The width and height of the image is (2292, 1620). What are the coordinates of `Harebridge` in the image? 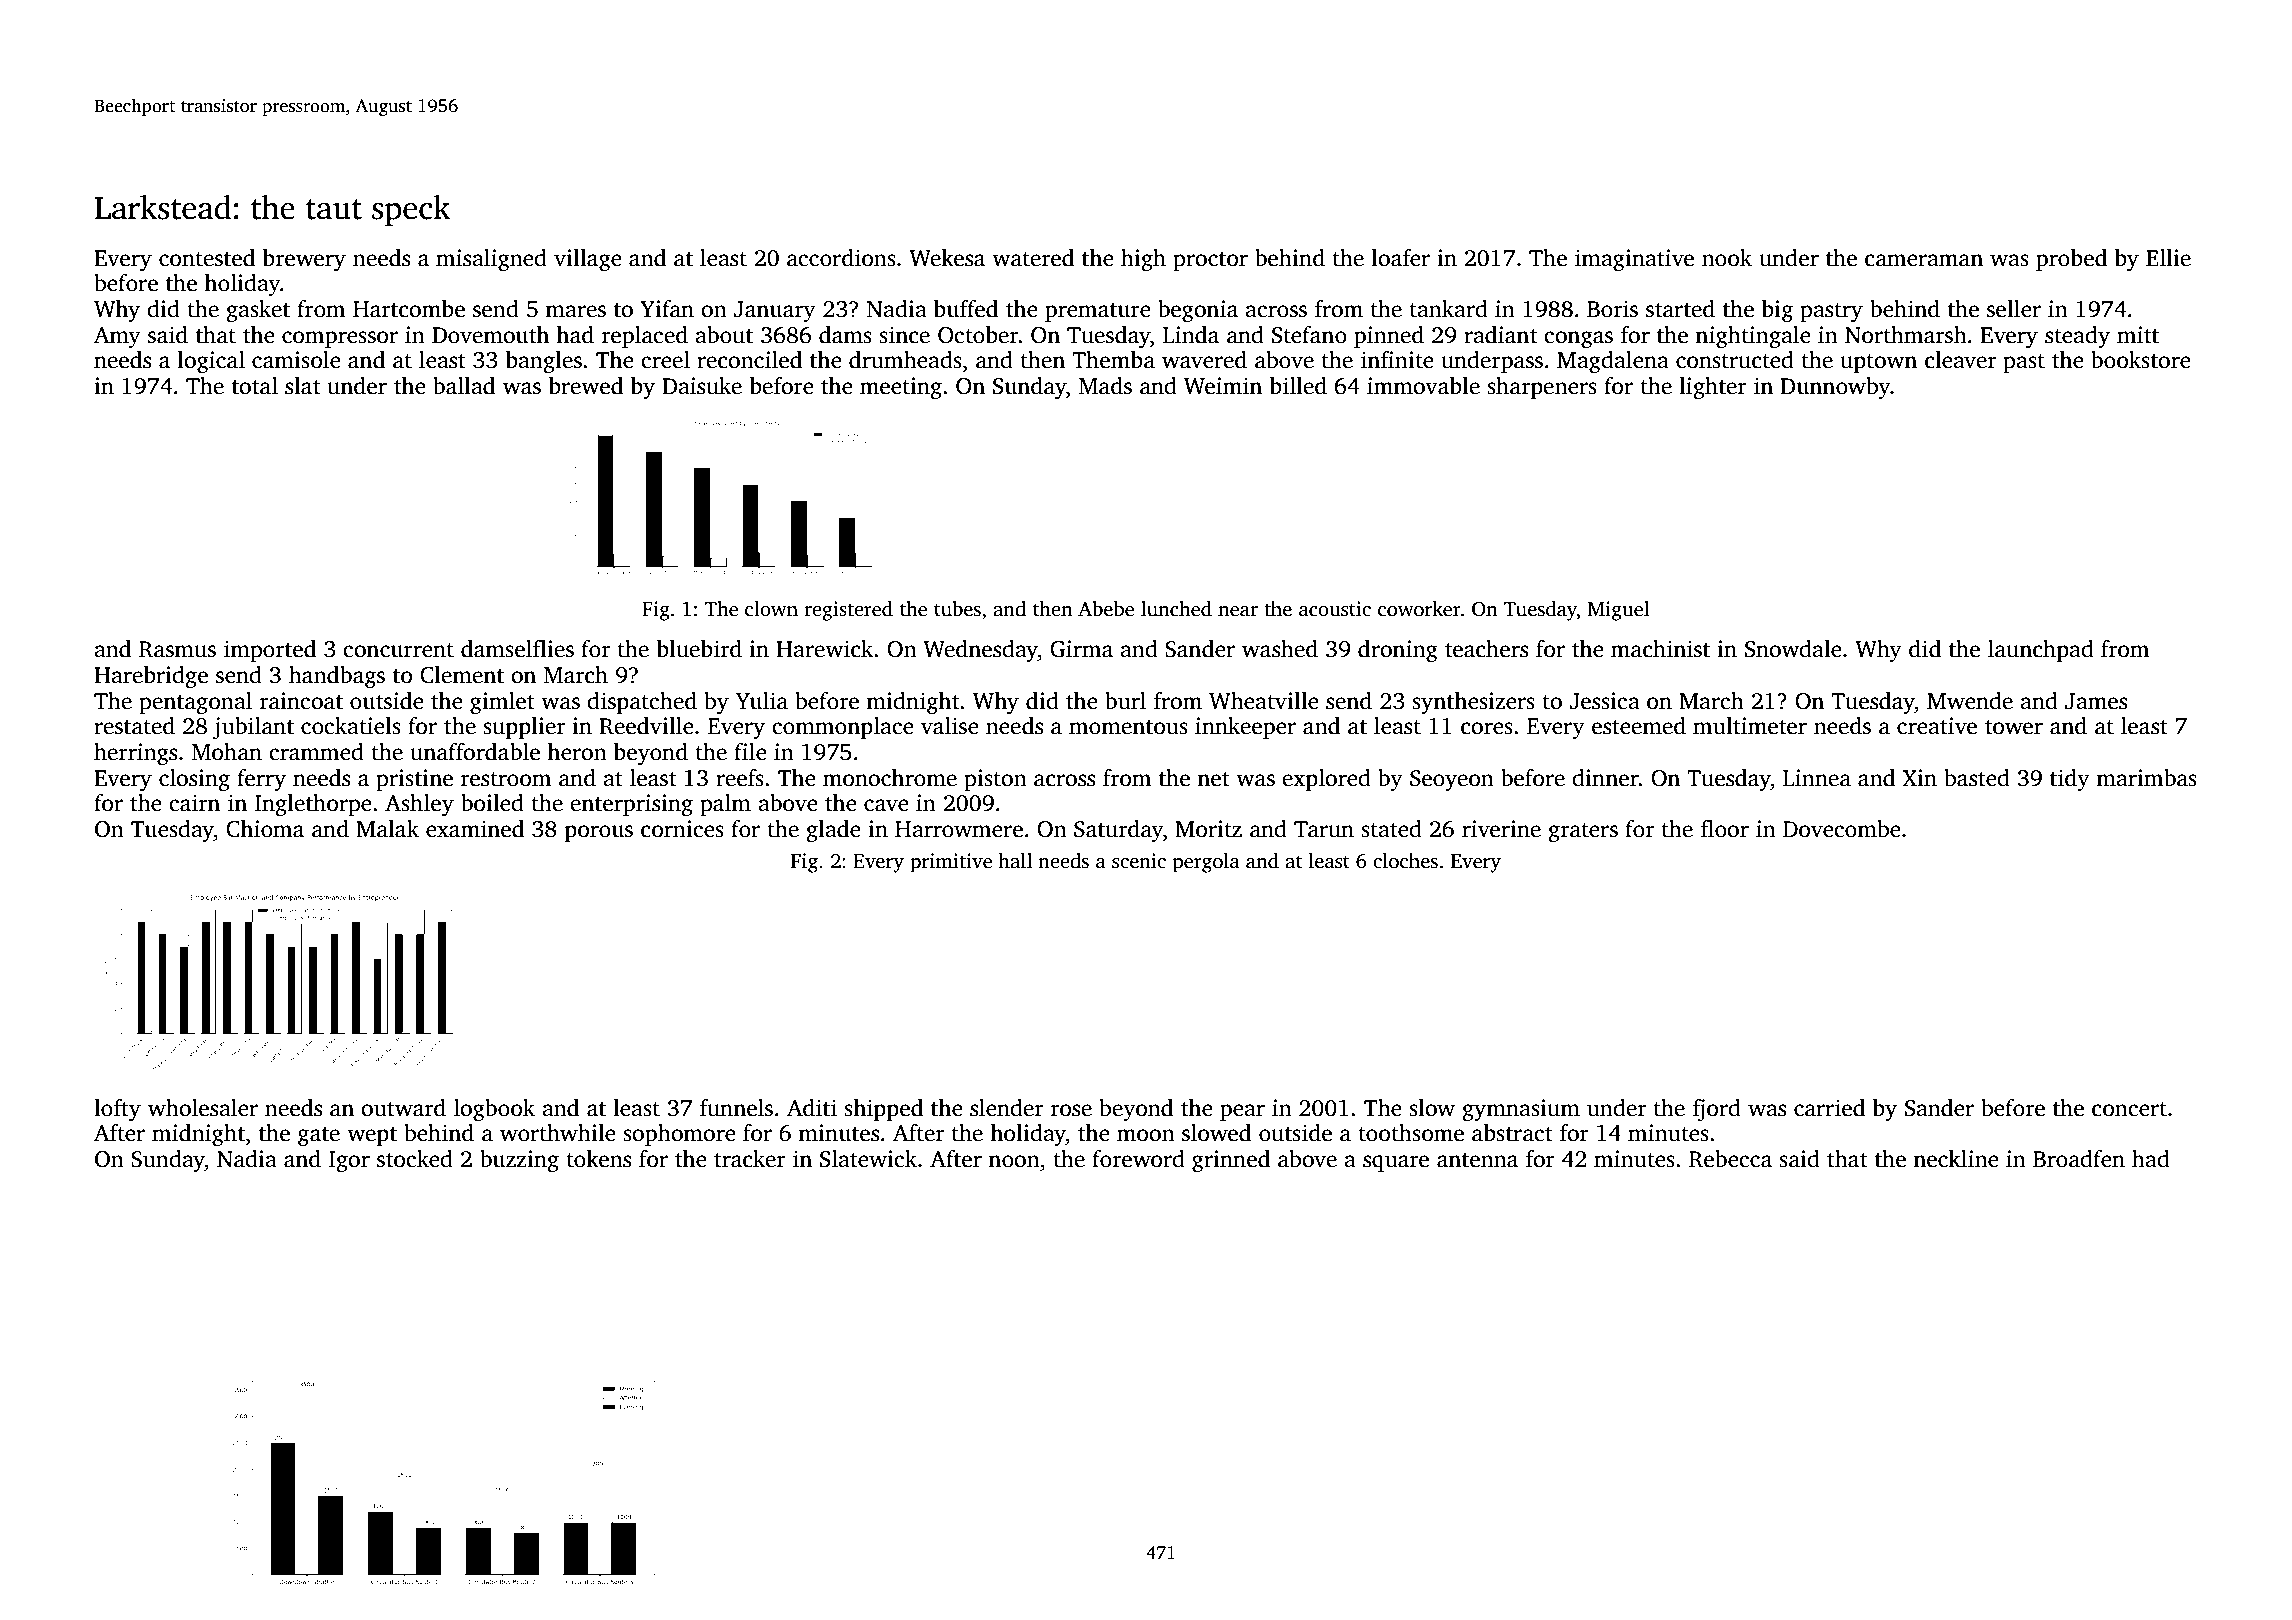 It's located at (151, 677).
